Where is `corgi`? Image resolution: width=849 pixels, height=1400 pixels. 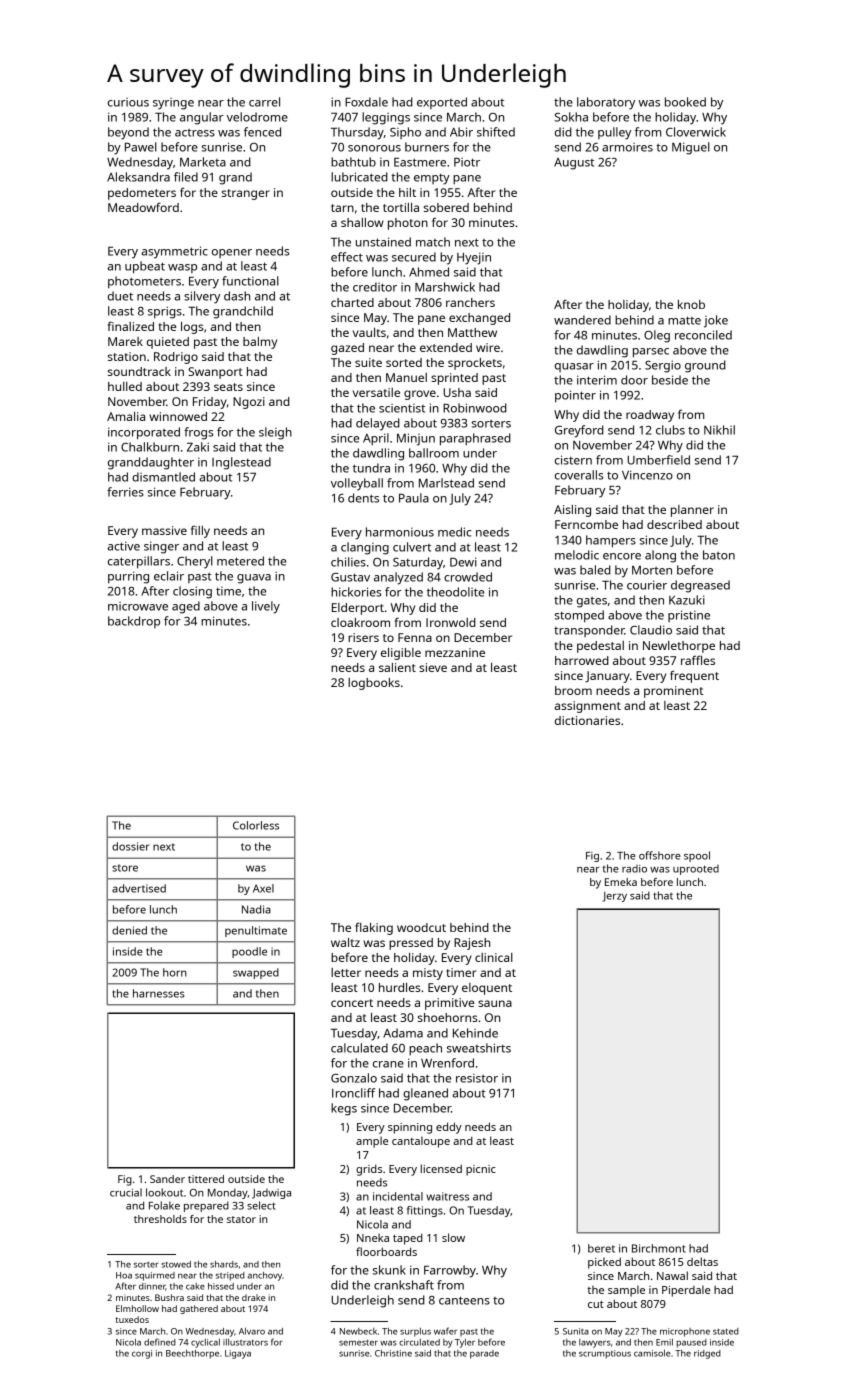
corgi is located at coordinates (142, 1354).
